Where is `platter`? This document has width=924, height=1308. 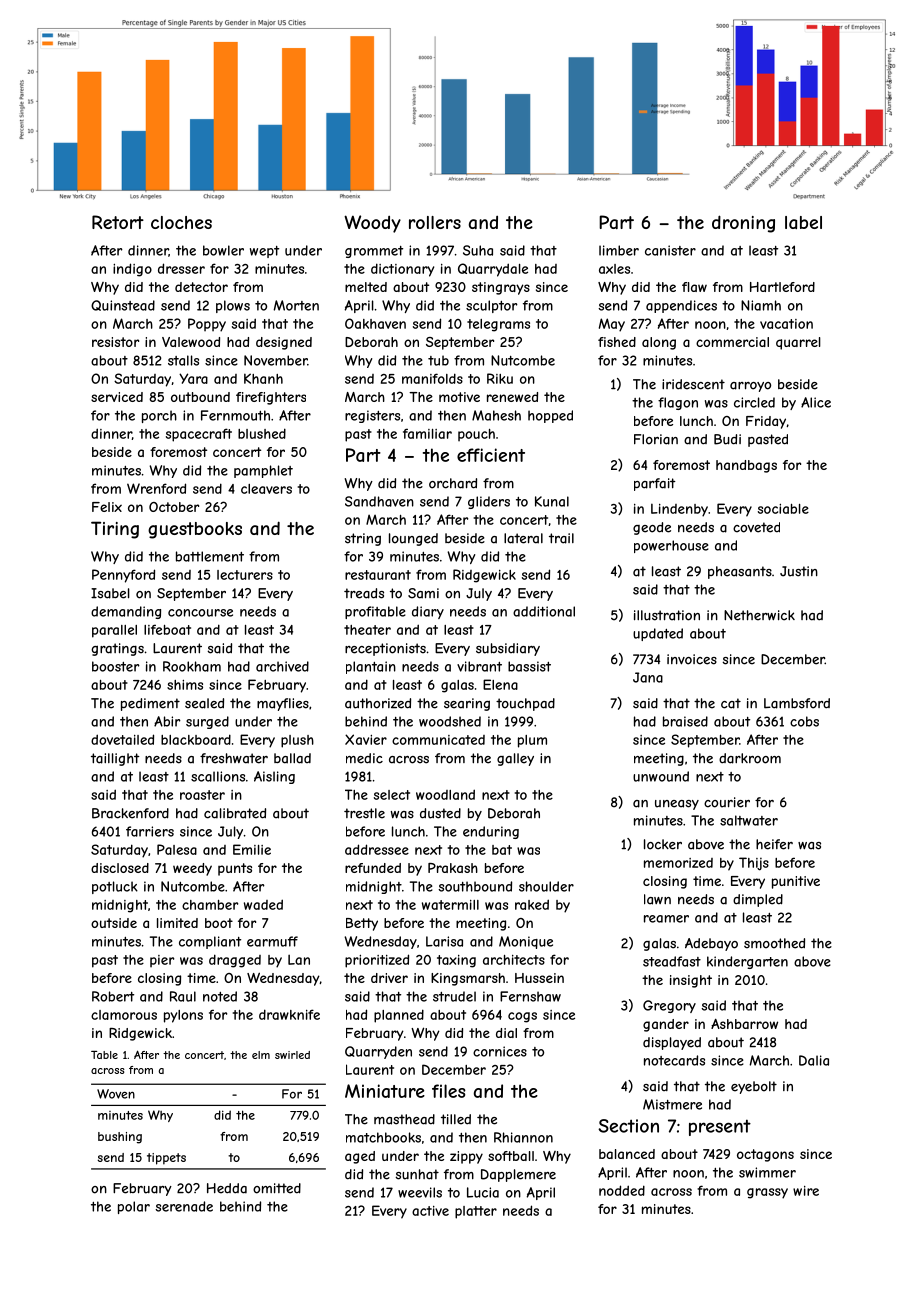
platter is located at coordinates (476, 1212).
